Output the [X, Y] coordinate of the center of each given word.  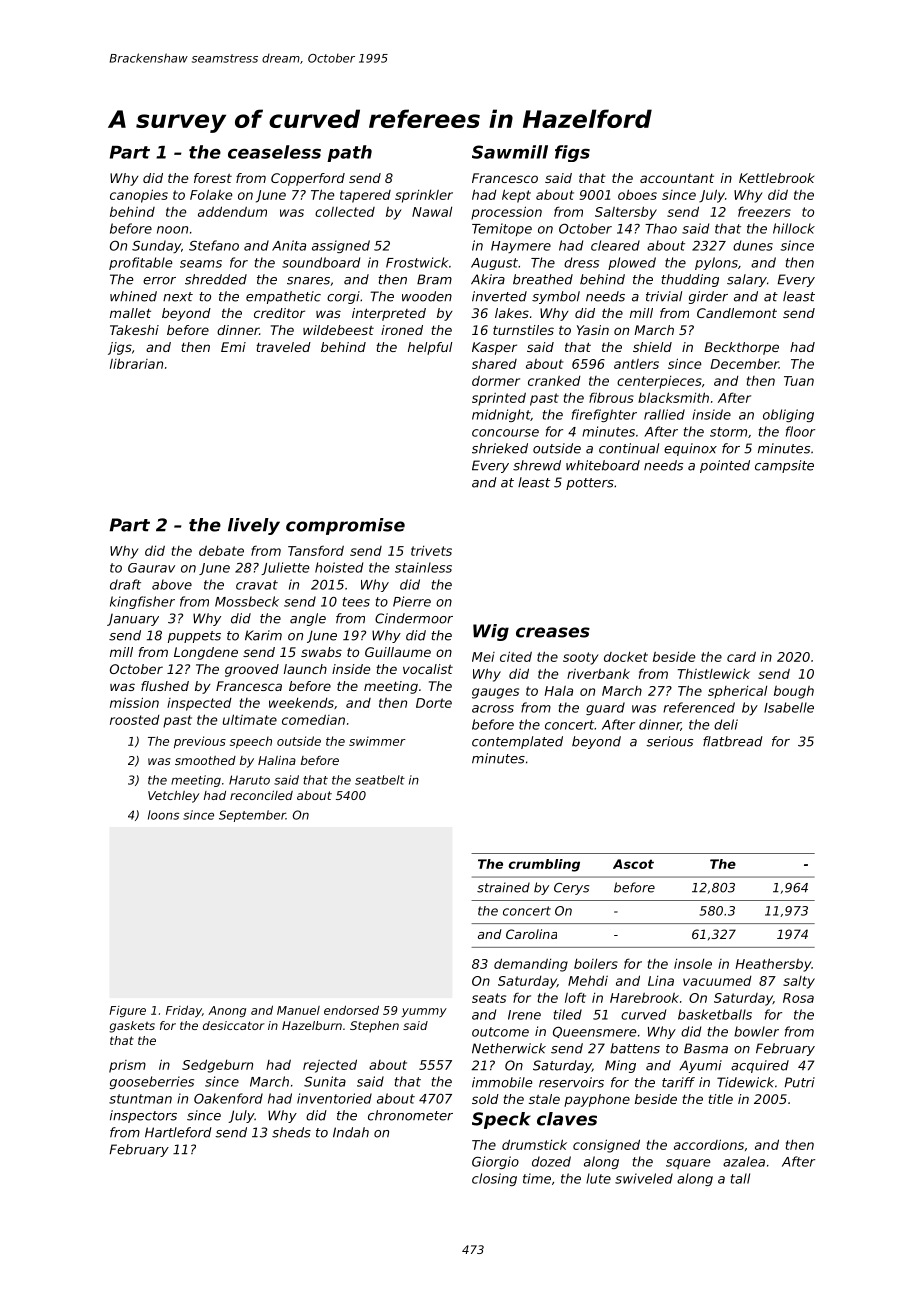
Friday [184, 1011]
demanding [531, 965]
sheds [291, 1132]
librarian [136, 363]
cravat [257, 585]
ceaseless [274, 152]
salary [747, 280]
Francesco [505, 178]
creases [553, 632]
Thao [661, 228]
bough [794, 692]
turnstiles [523, 330]
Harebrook [644, 998]
